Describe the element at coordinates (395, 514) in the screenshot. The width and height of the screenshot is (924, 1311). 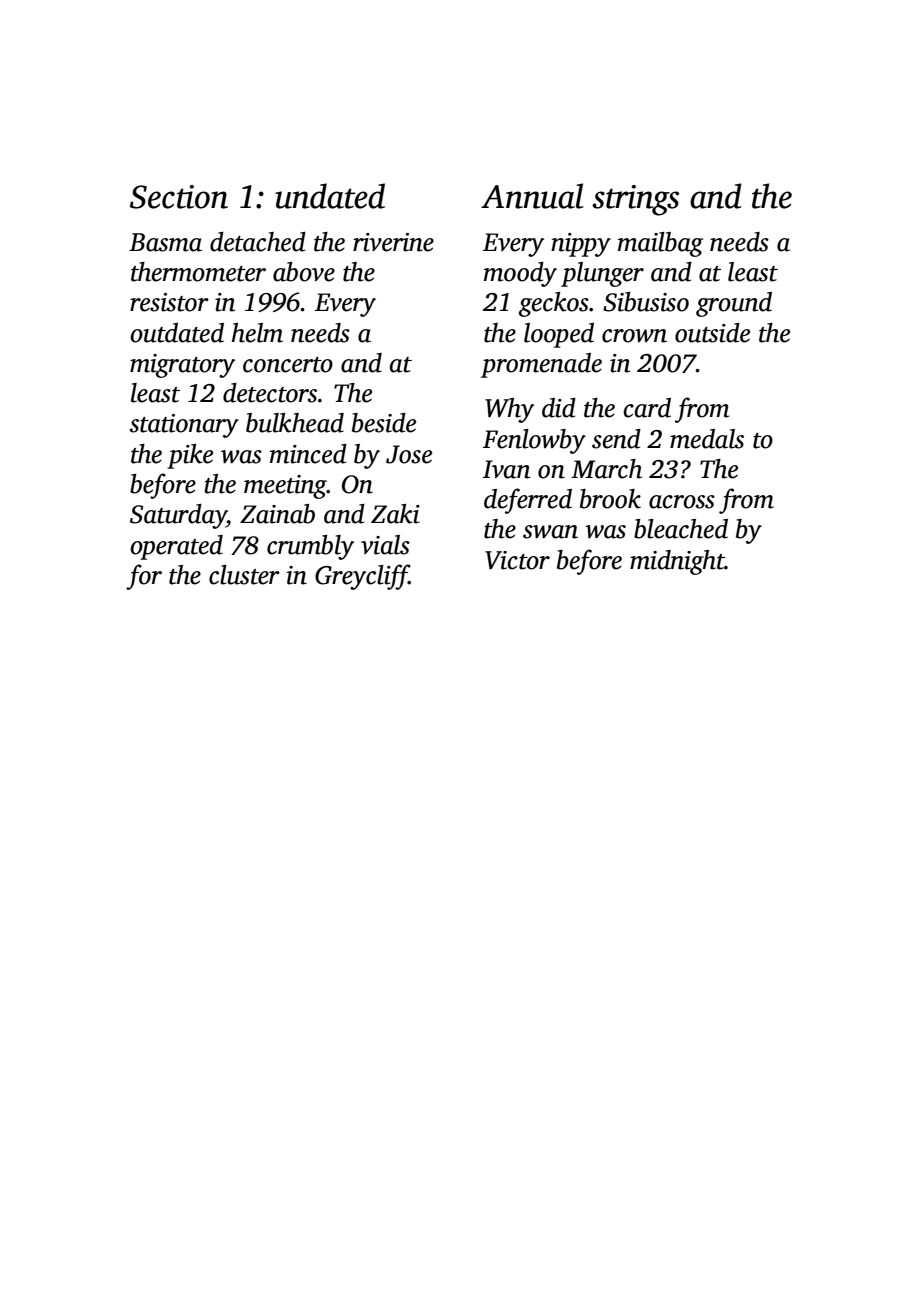
I see `Zaki` at that location.
